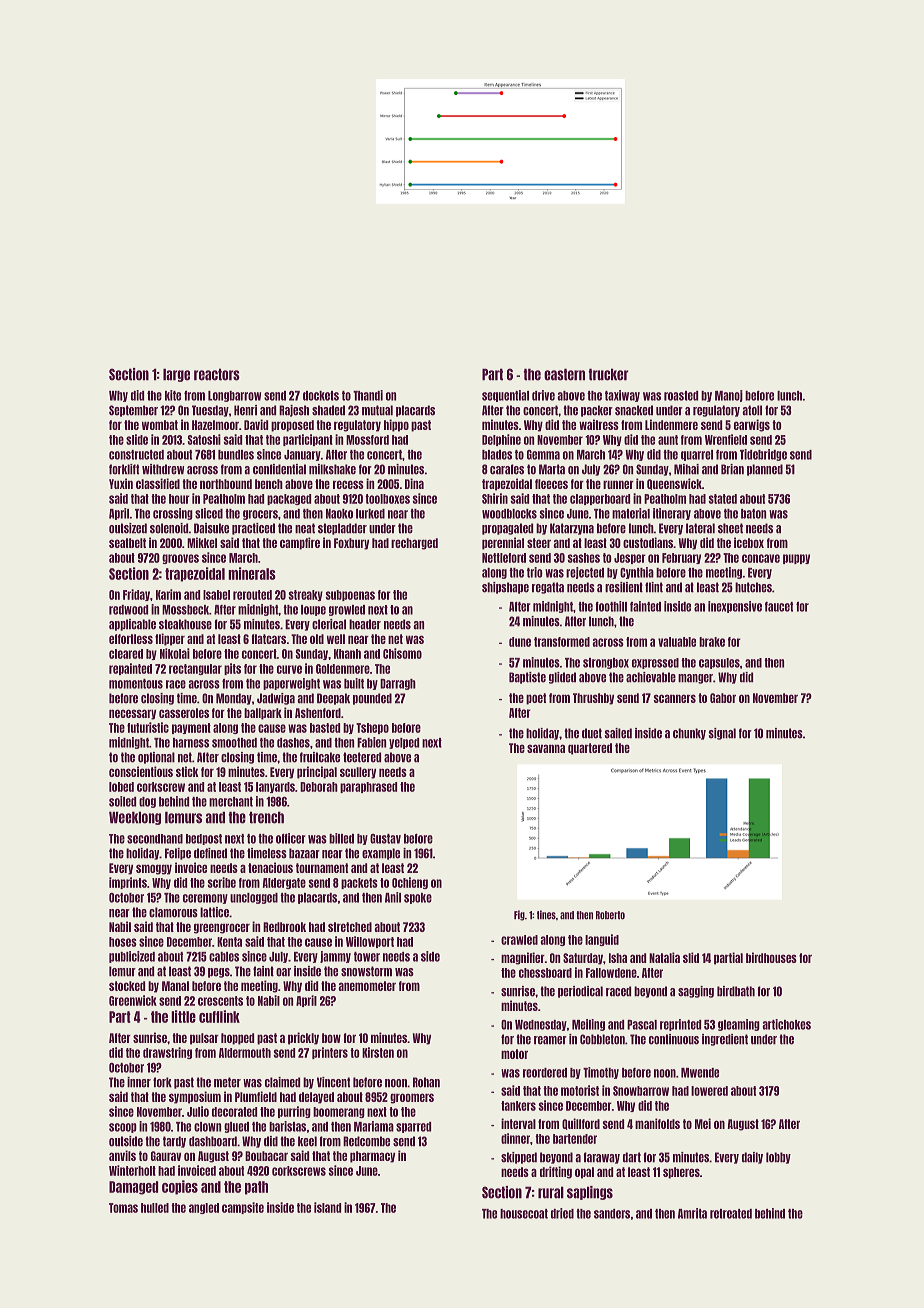 This screenshot has height=1308, width=924. What do you see at coordinates (723, 698) in the screenshot?
I see `Gabor` at bounding box center [723, 698].
